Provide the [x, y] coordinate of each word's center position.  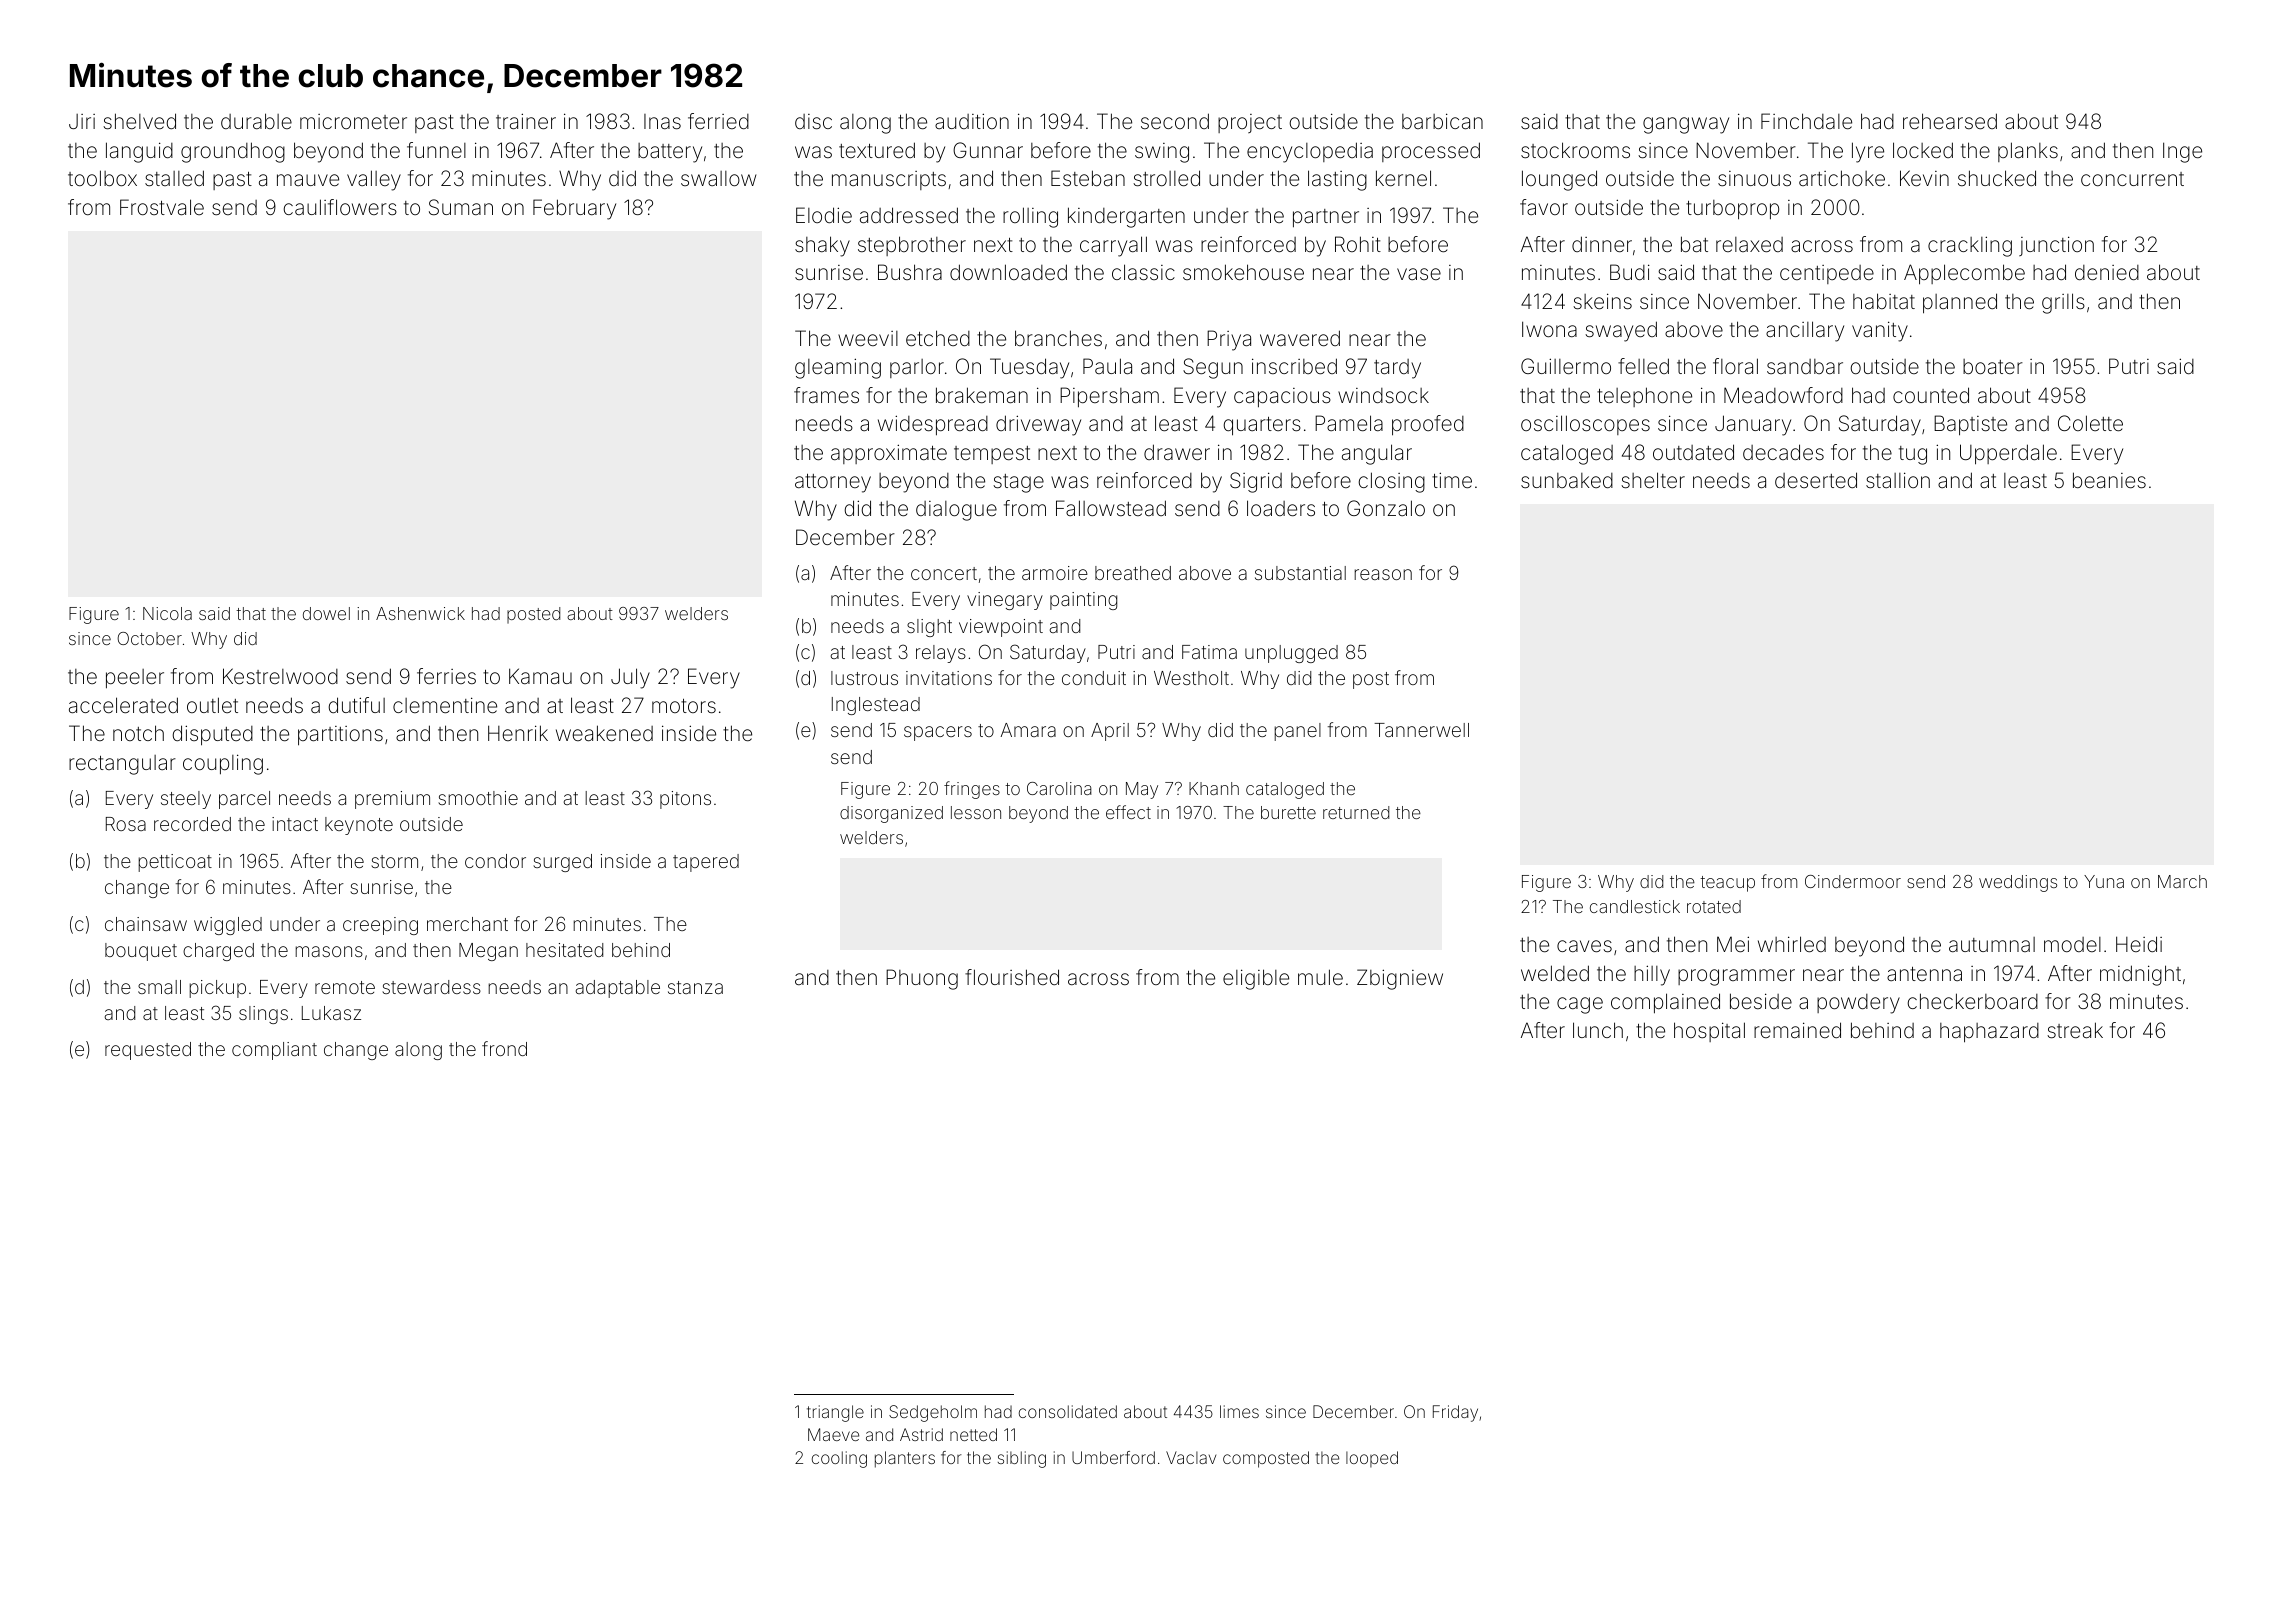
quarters [1262, 426]
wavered [1300, 338]
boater [1993, 366]
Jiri [82, 121]
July [630, 678]
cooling [839, 1459]
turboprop [1732, 210]
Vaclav [1191, 1457]
